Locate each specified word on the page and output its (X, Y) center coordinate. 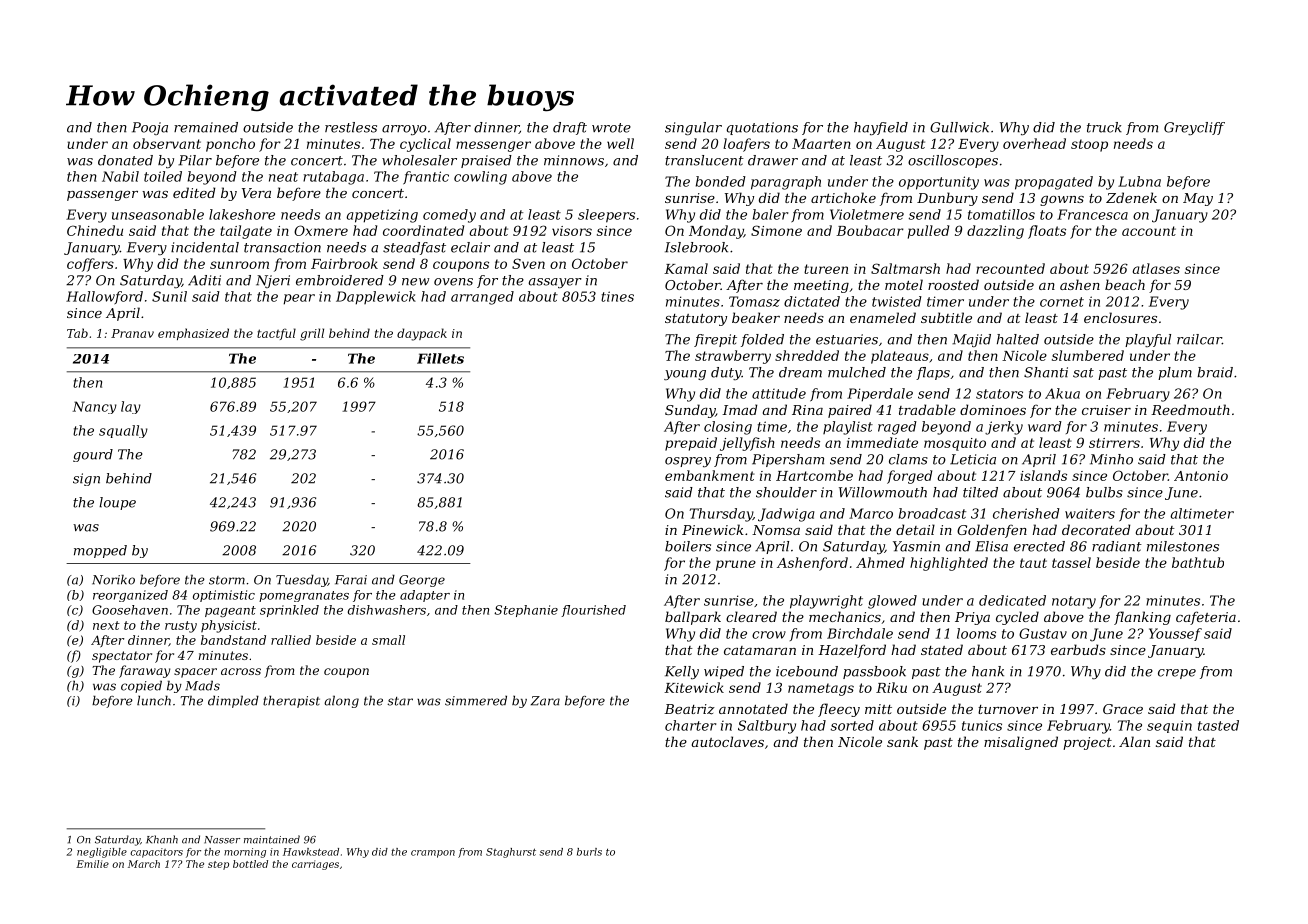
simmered (476, 700)
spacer (195, 673)
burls (589, 852)
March (144, 864)
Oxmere (321, 230)
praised (486, 161)
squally (123, 431)
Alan (1134, 741)
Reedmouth (1190, 409)
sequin (1169, 726)
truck (1104, 127)
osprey (688, 462)
